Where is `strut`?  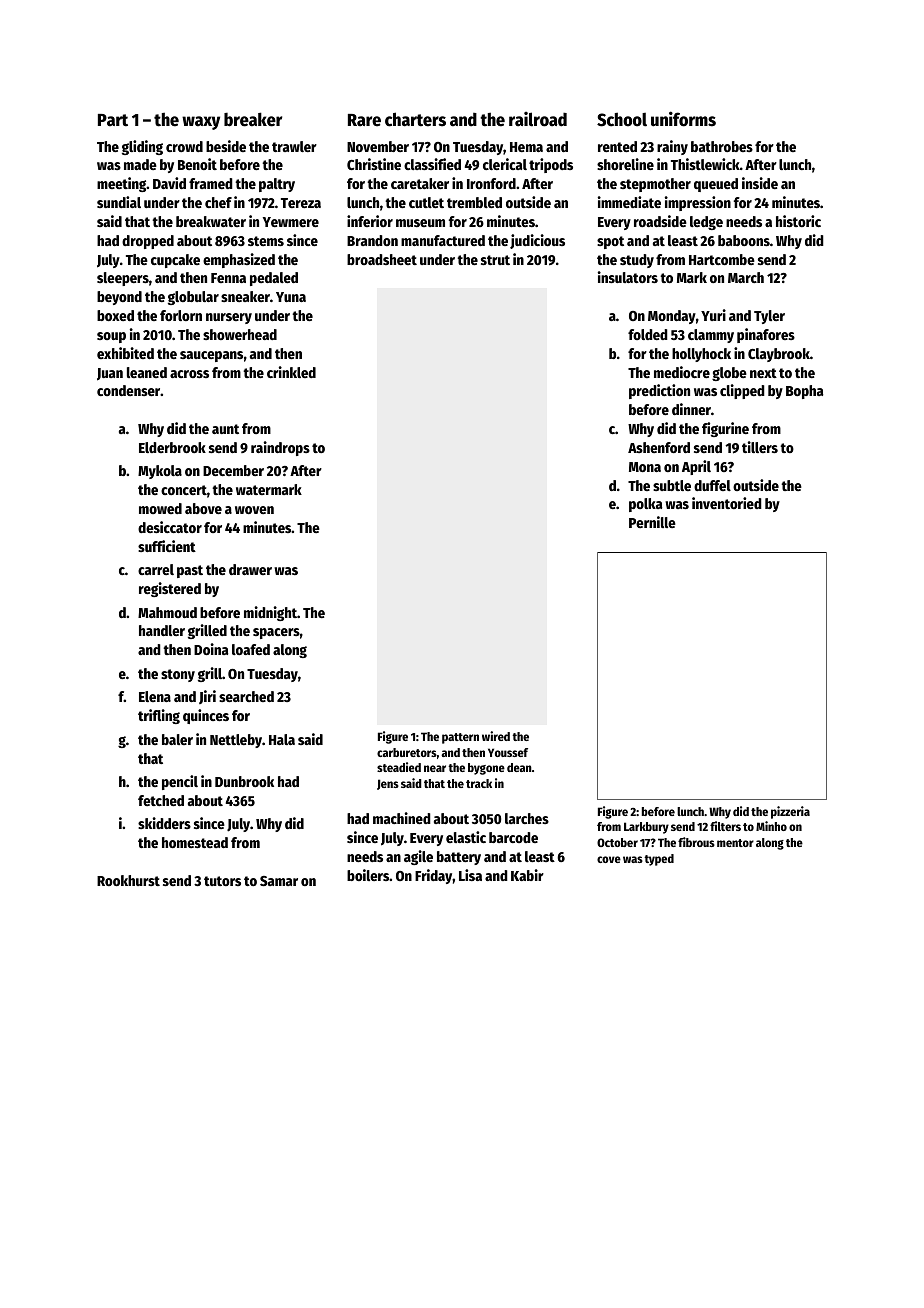
strut is located at coordinates (495, 260).
